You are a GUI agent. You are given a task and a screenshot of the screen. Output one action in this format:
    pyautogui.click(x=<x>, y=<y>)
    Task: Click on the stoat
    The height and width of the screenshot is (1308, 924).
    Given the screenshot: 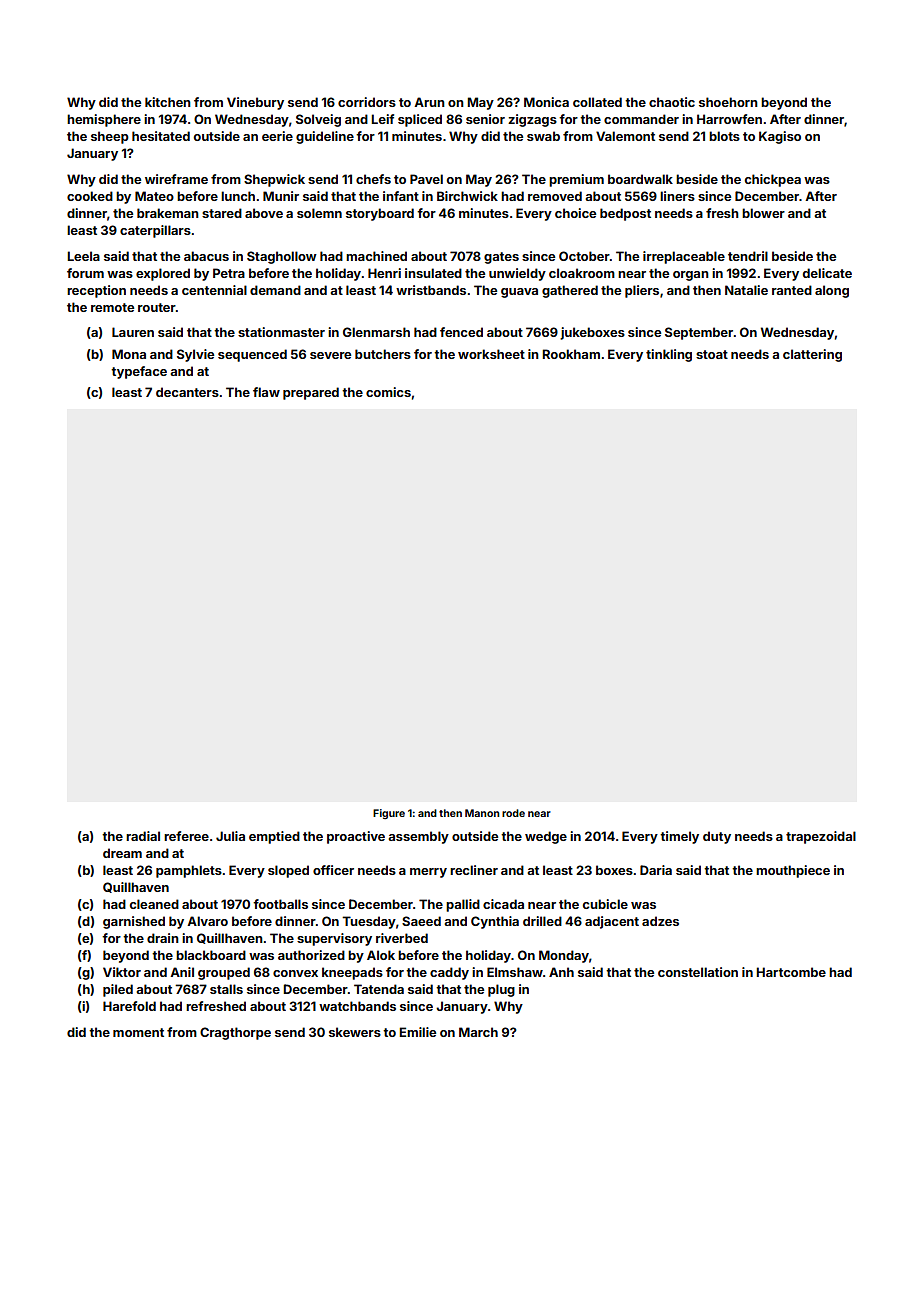 What is the action you would take?
    pyautogui.click(x=712, y=354)
